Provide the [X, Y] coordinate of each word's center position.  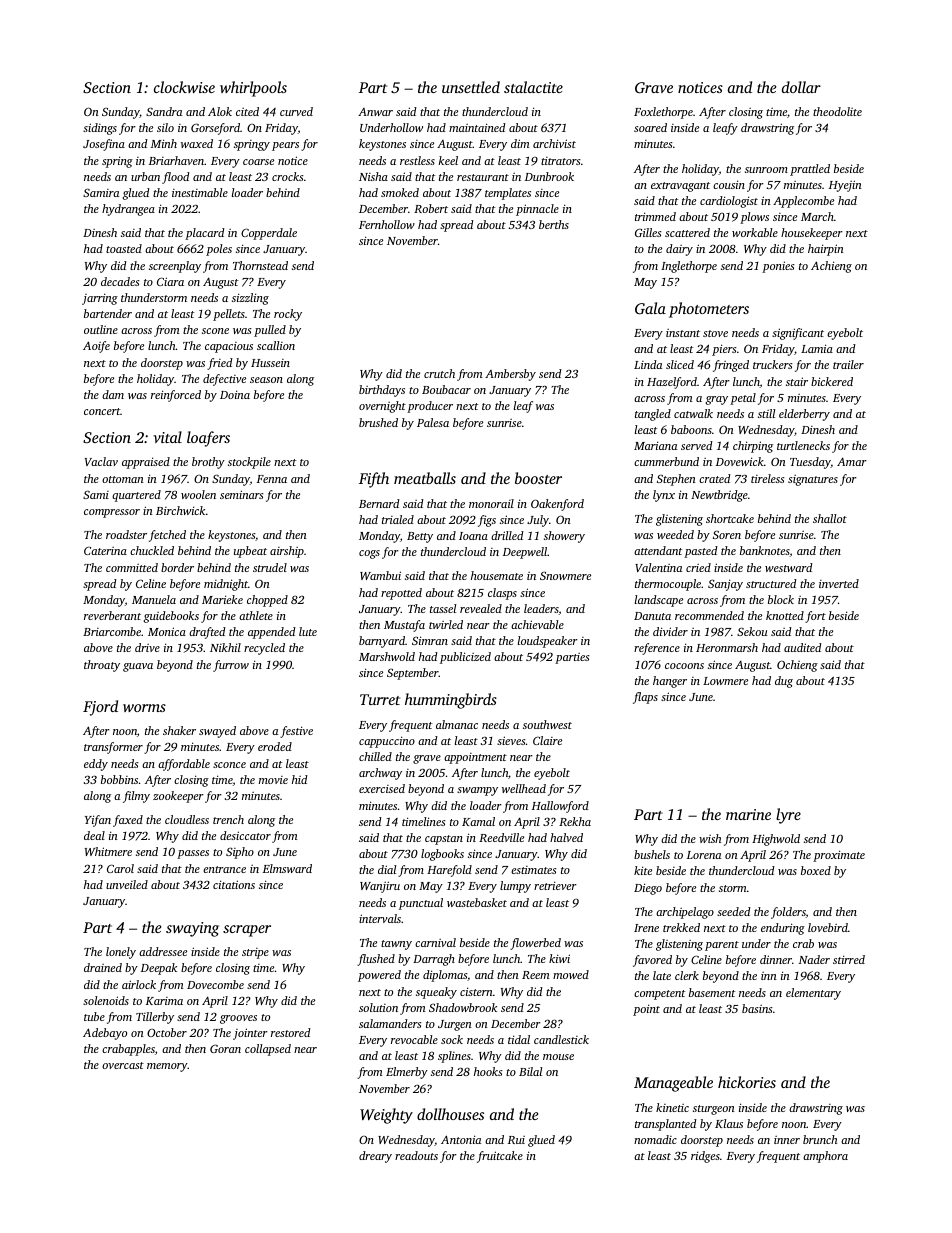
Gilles [648, 232]
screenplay [175, 267]
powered [379, 976]
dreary [375, 1157]
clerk [687, 975]
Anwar [375, 112]
